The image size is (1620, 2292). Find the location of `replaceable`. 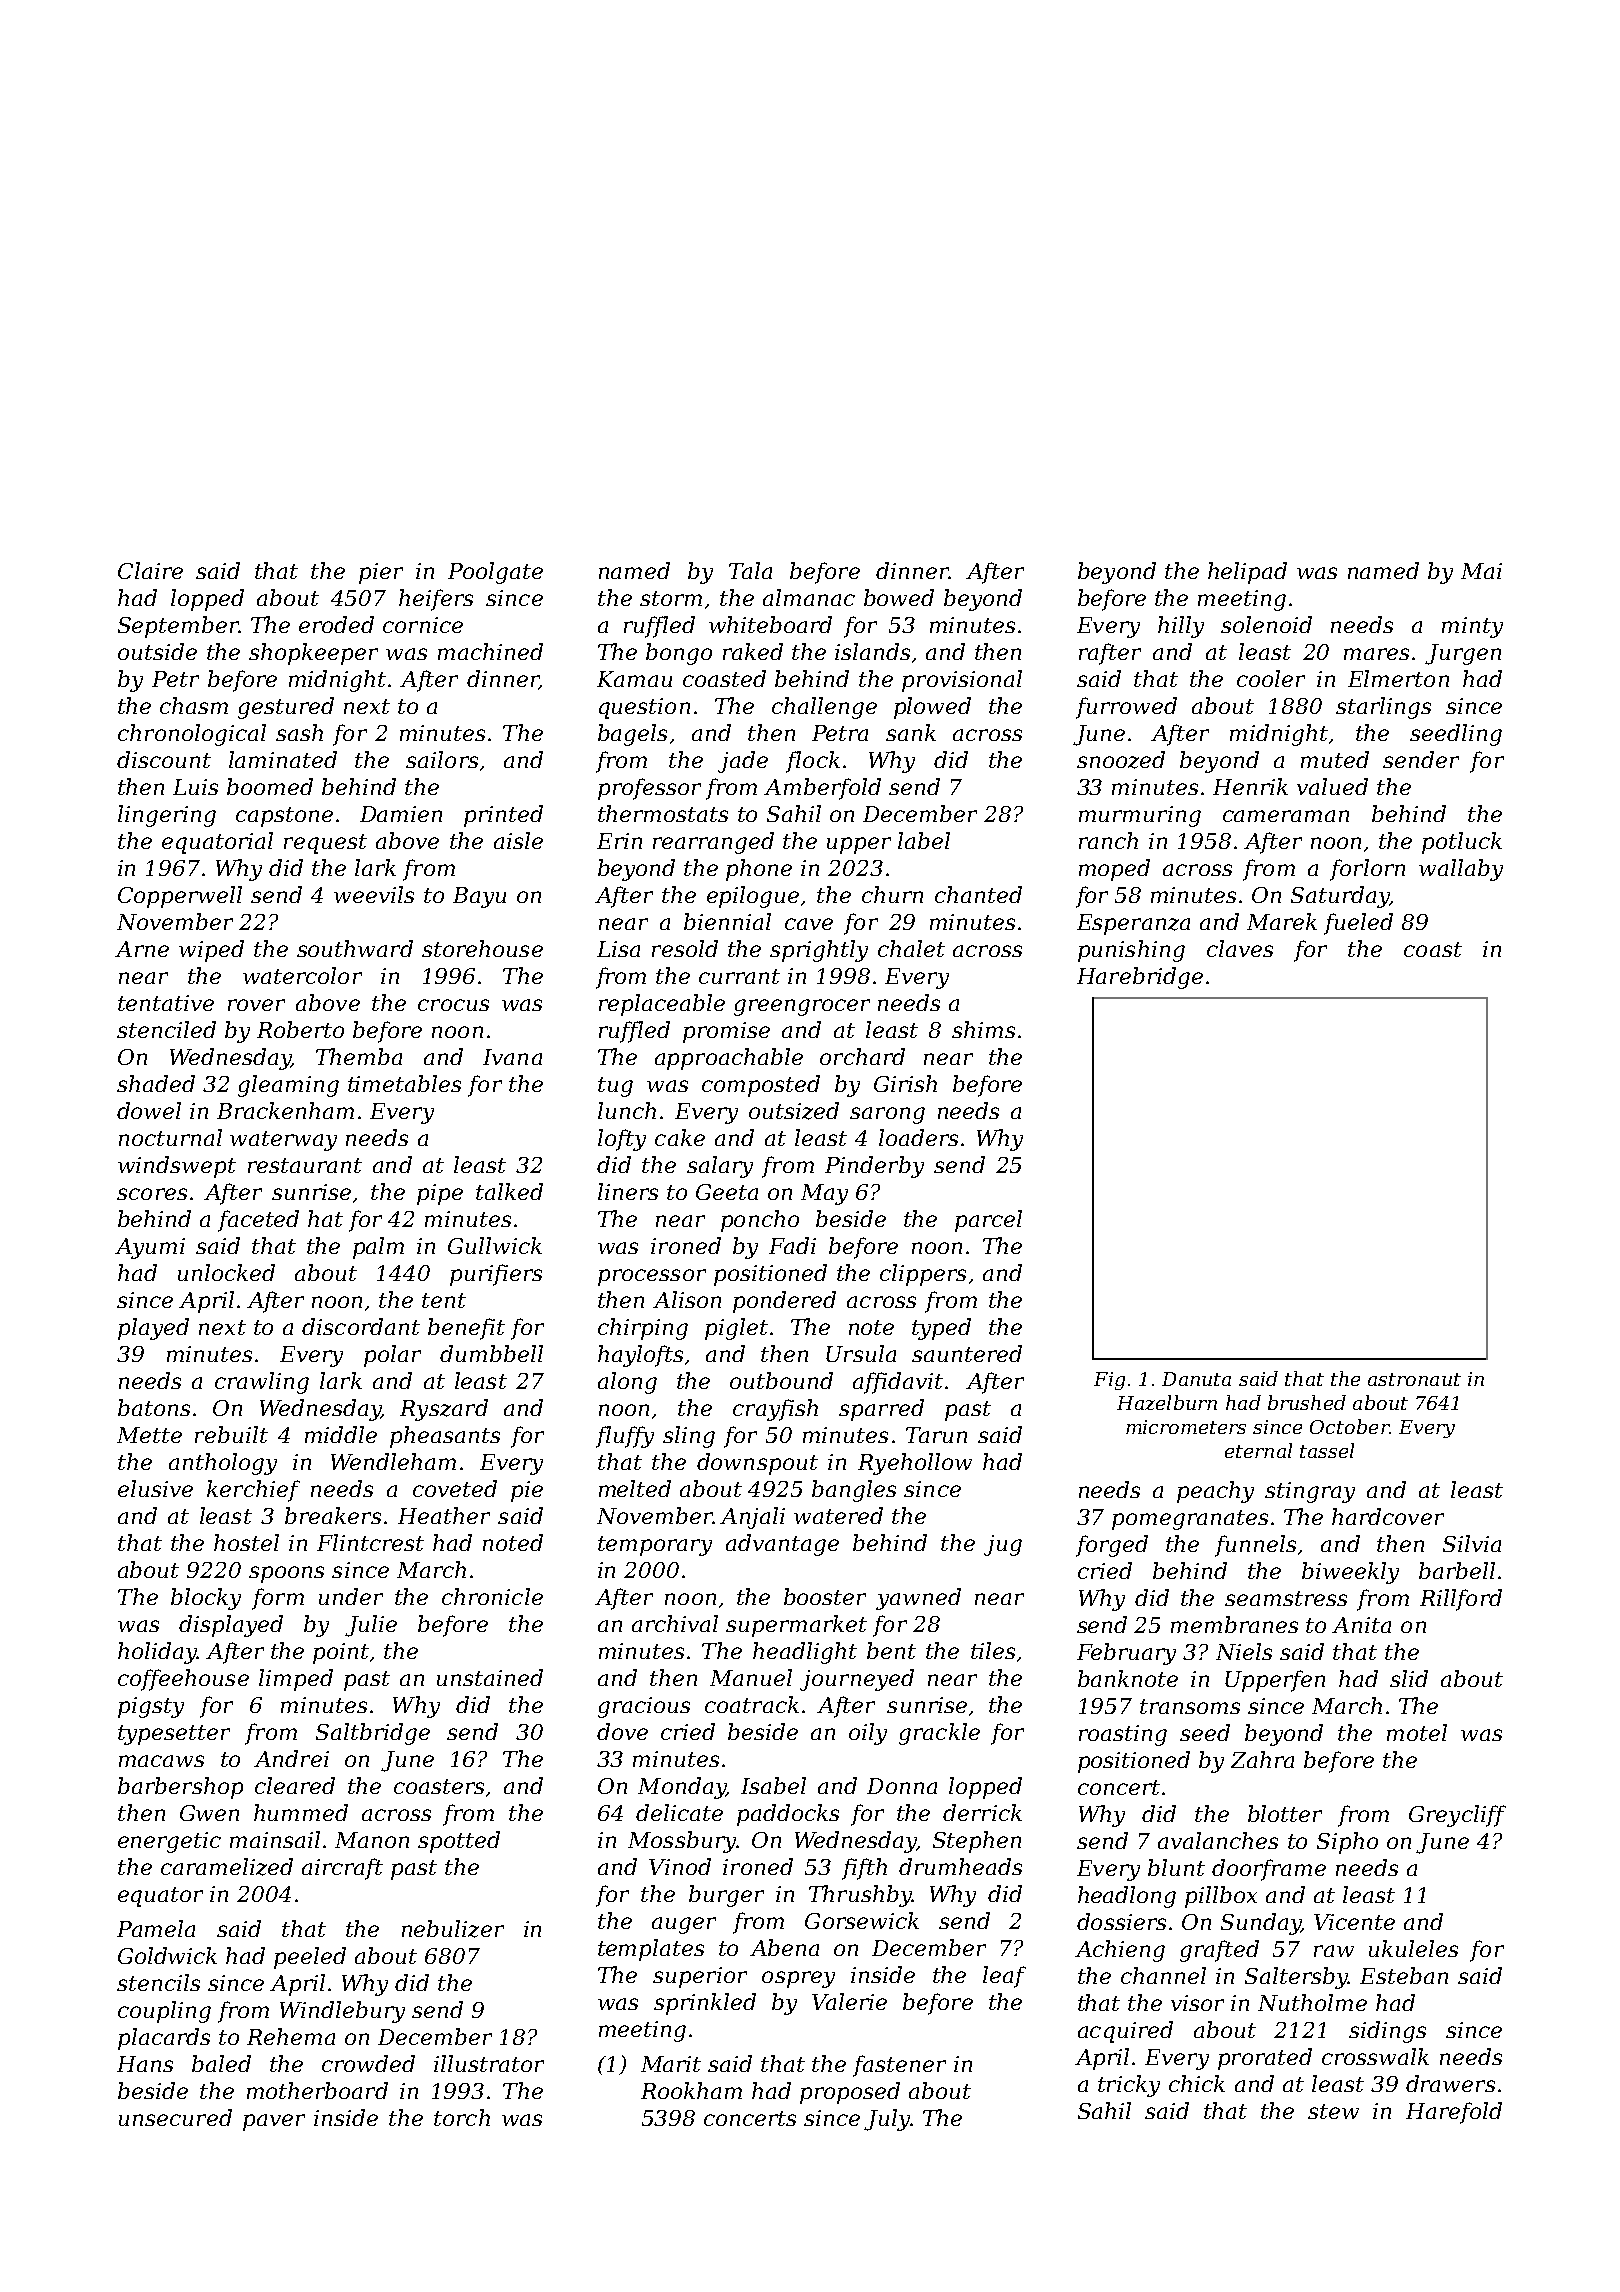

replaceable is located at coordinates (662, 1005).
